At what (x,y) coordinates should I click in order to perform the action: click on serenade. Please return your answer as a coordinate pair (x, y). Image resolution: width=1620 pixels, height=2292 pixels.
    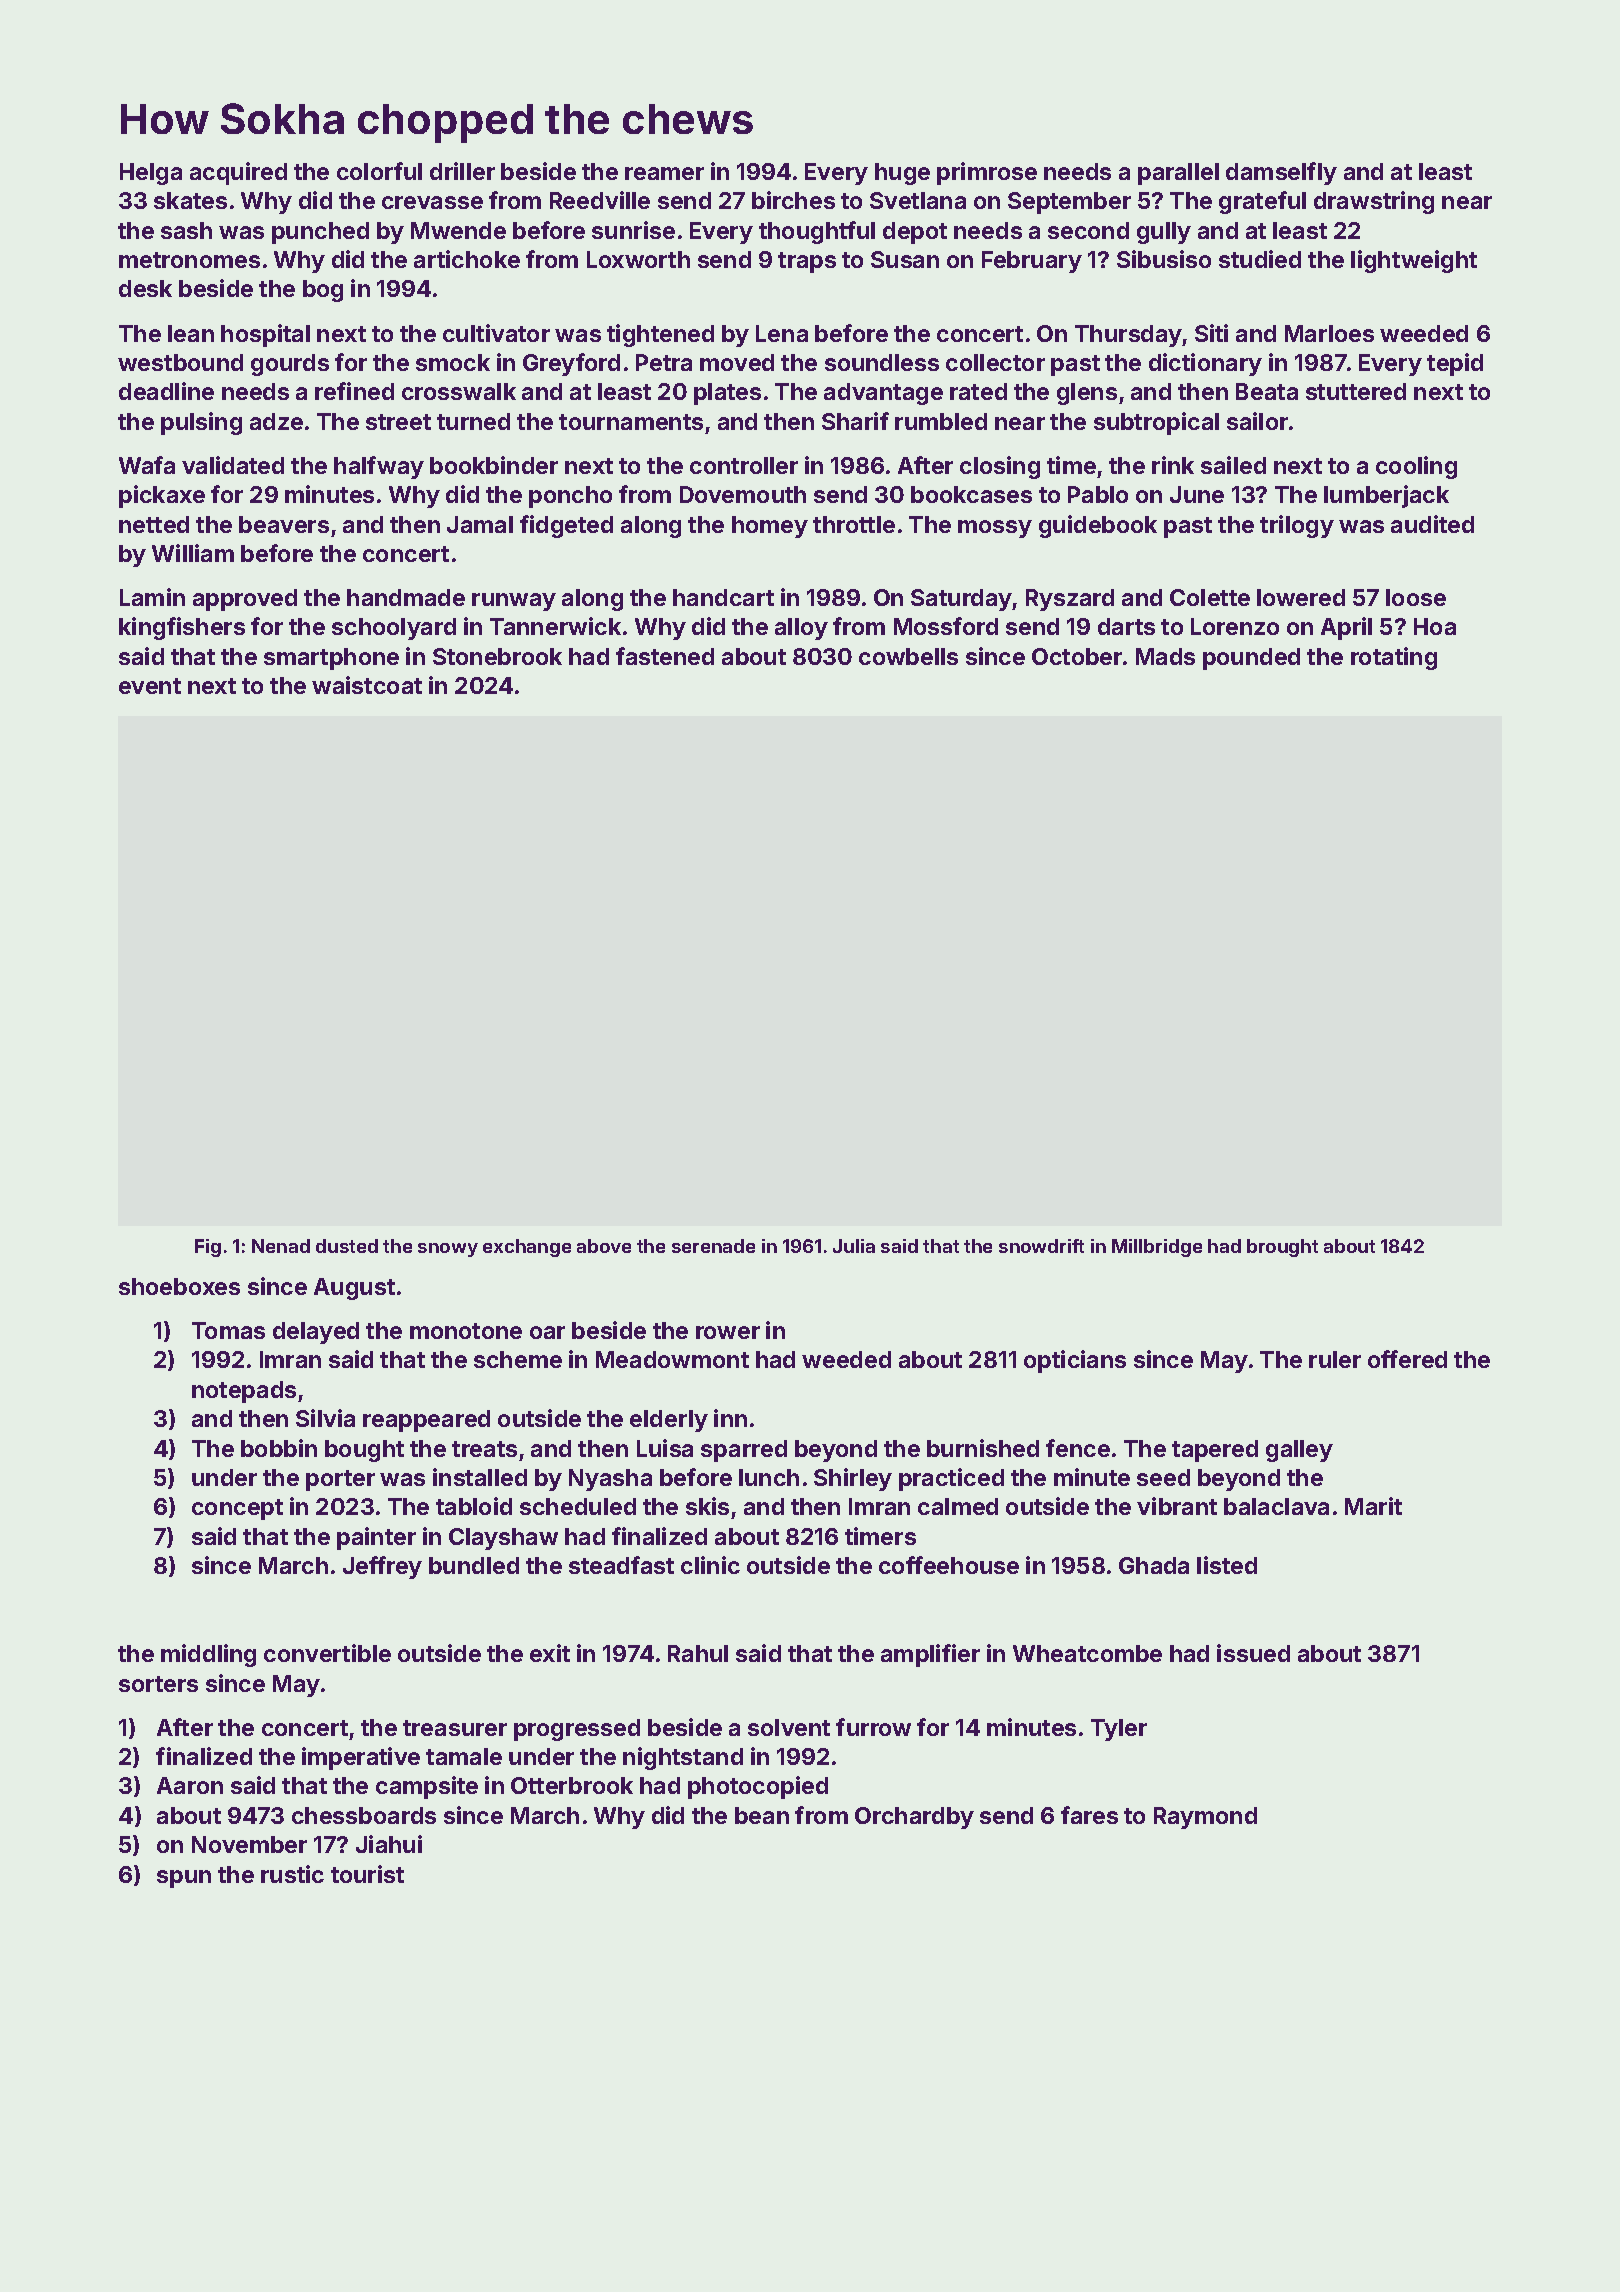
    Looking at the image, I should click on (713, 1246).
